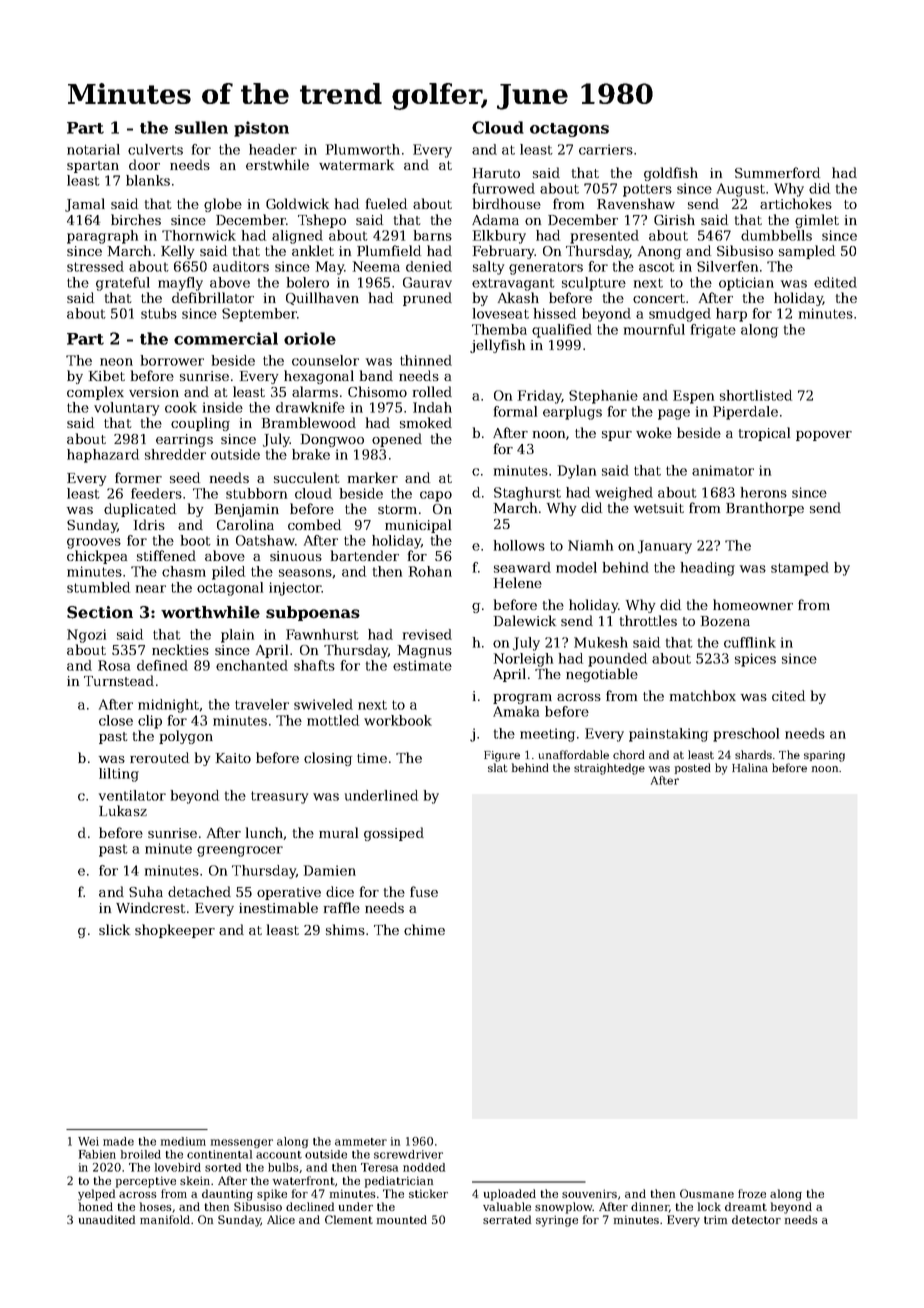  I want to click on popover, so click(824, 436).
